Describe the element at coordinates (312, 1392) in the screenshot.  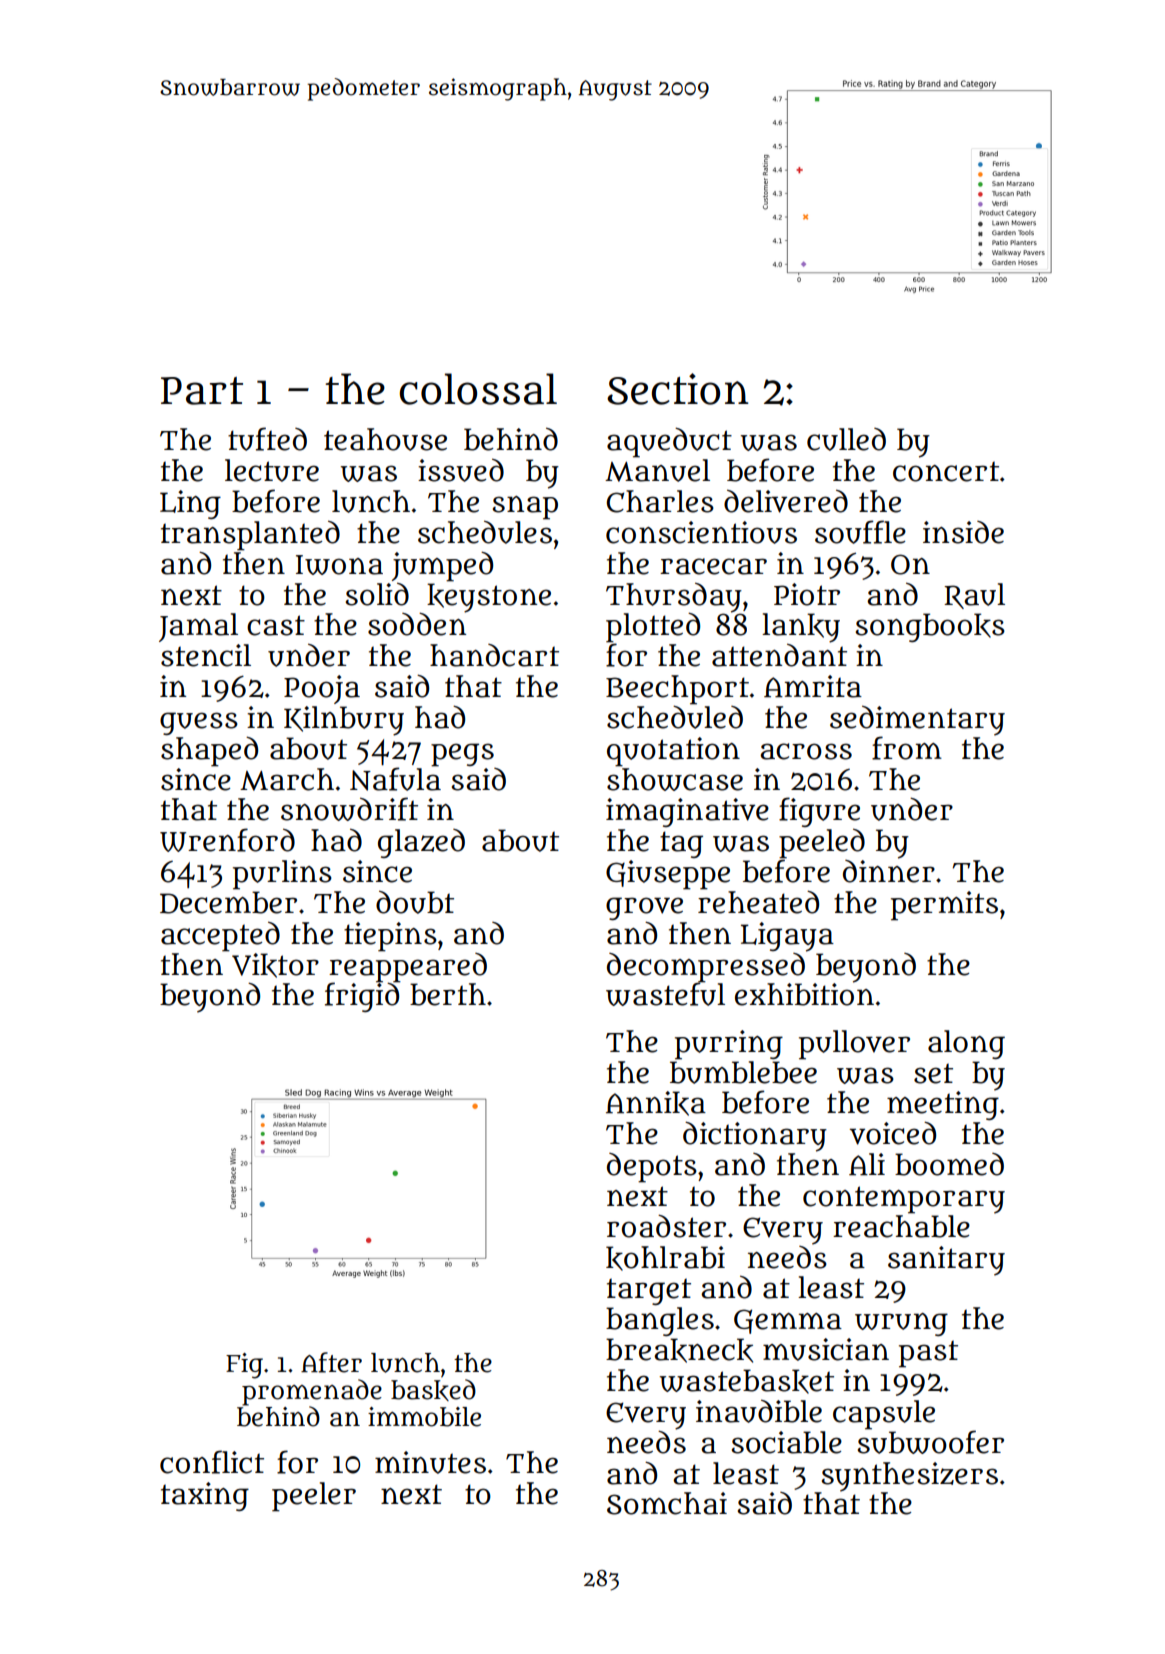
I see `promenade` at that location.
